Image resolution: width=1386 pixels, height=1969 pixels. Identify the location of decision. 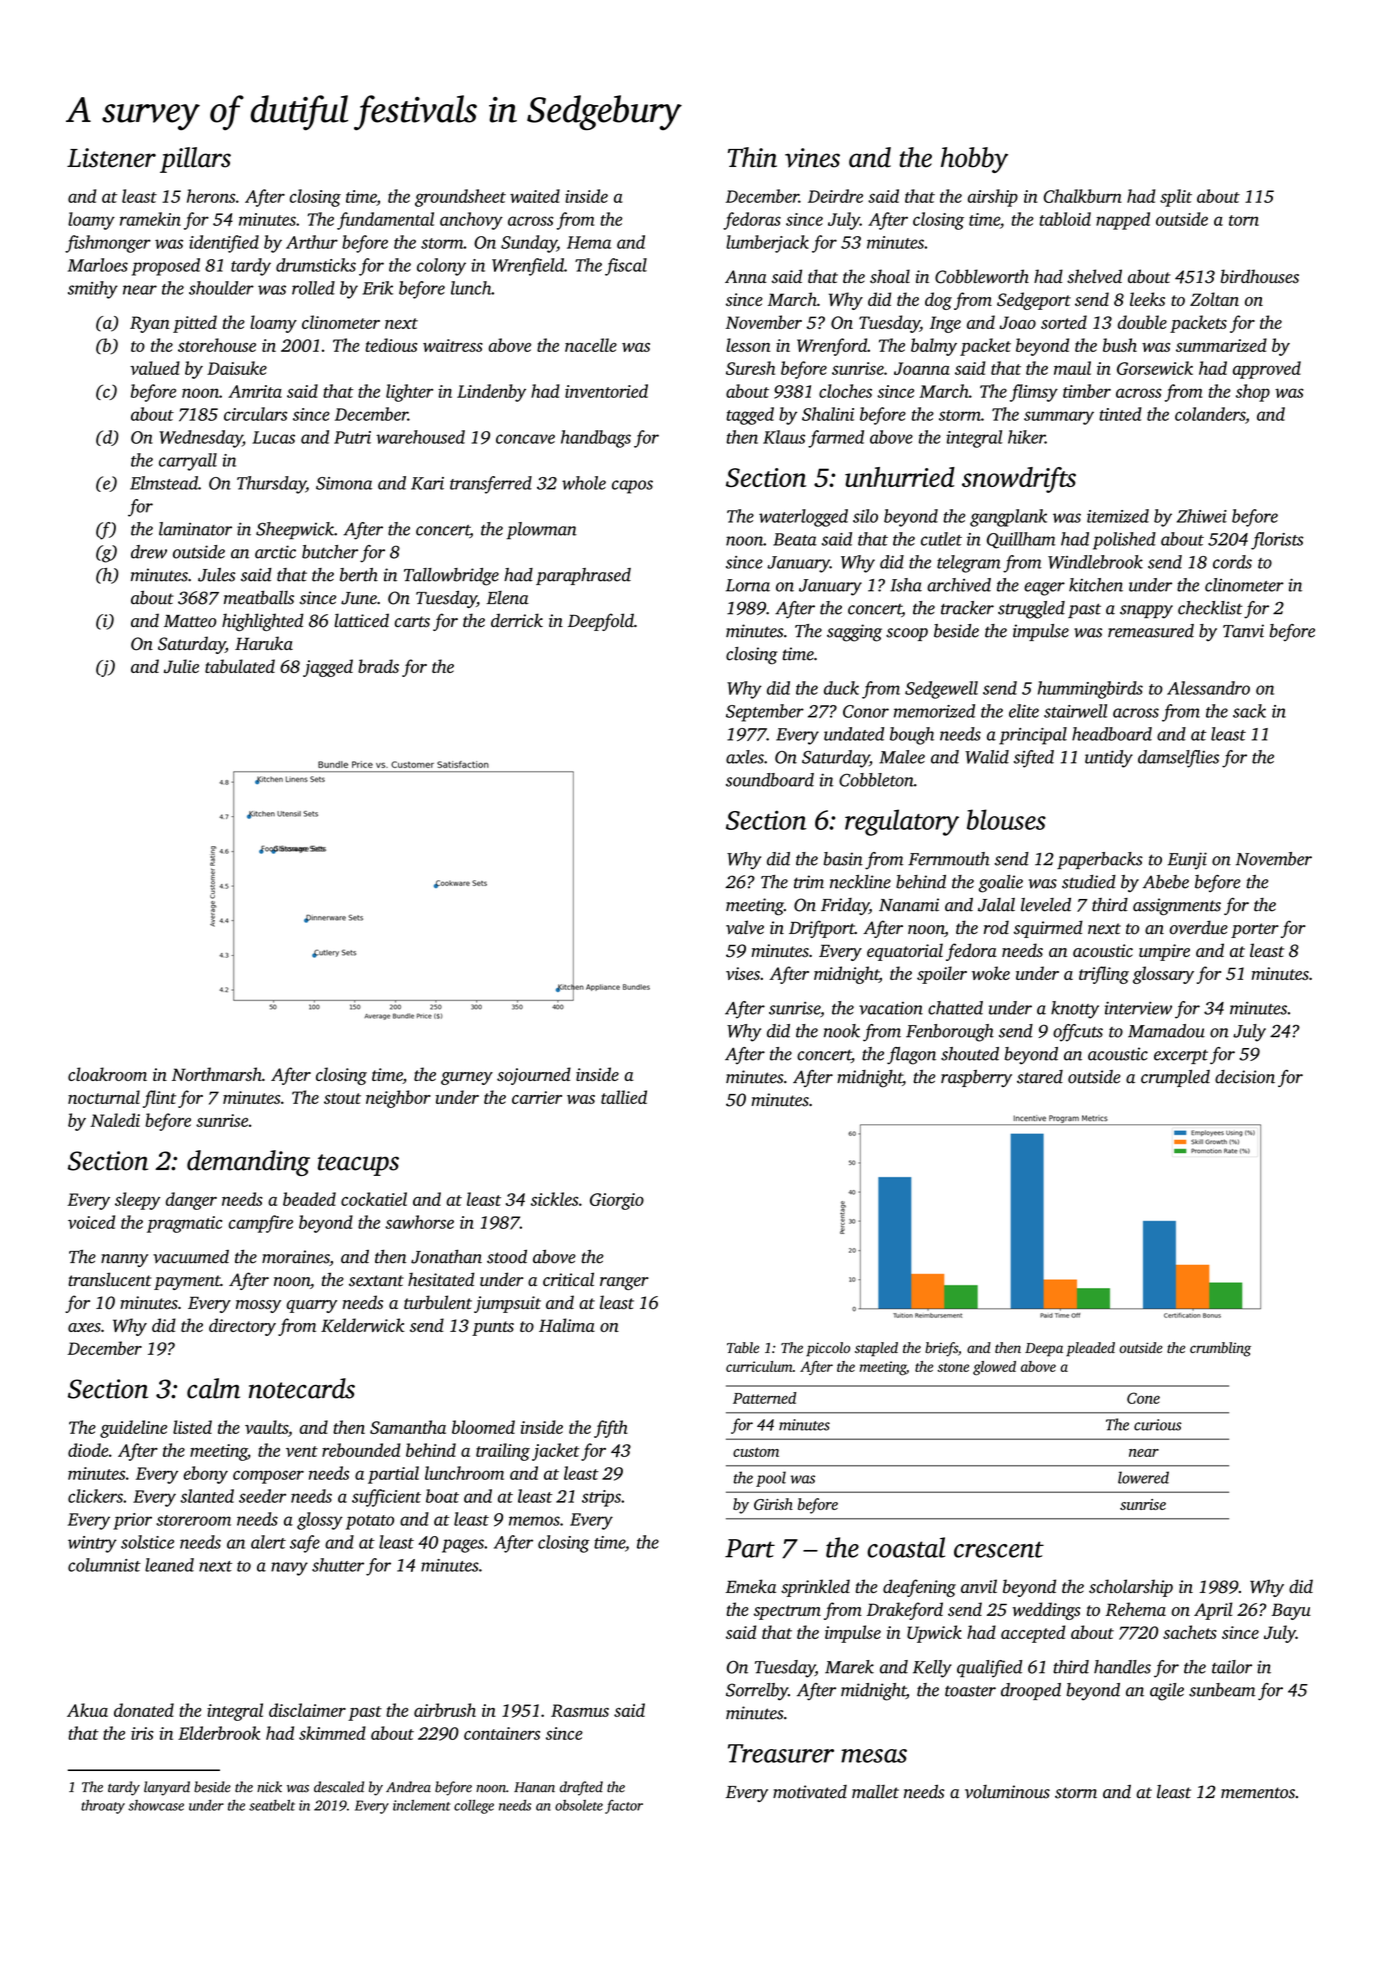
(1245, 1077).
